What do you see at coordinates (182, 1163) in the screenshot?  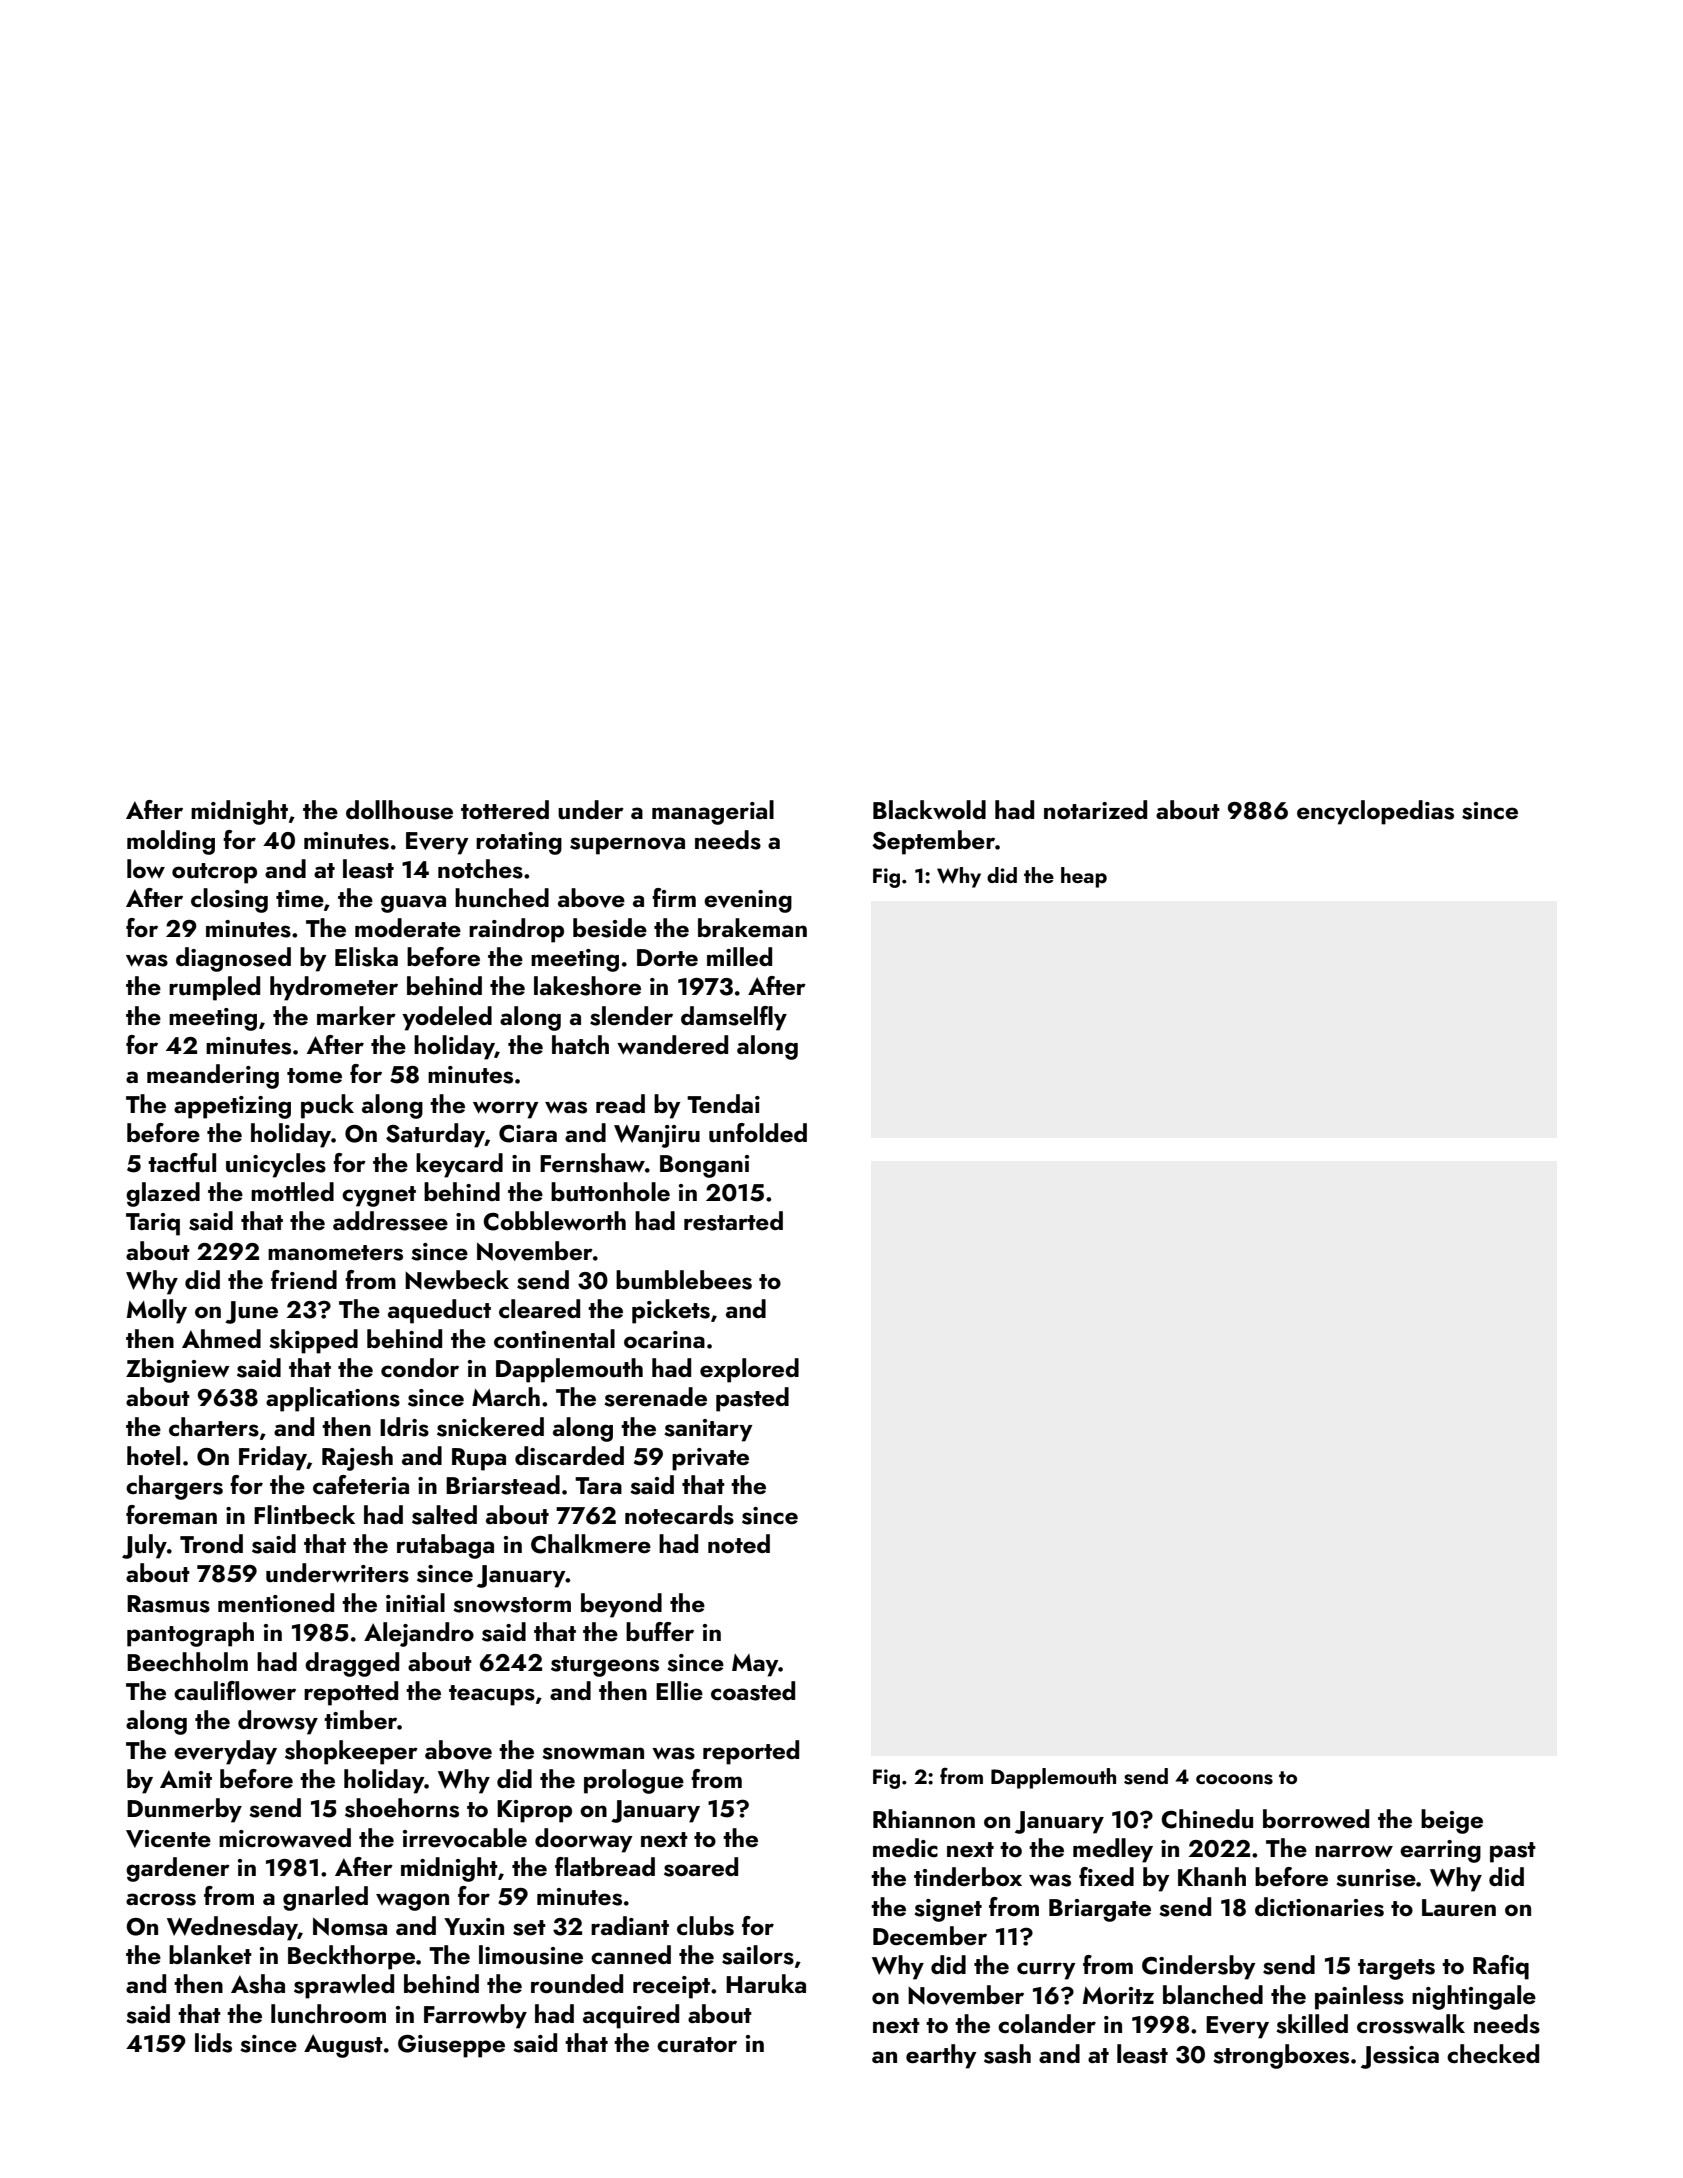 I see `tactful` at bounding box center [182, 1163].
